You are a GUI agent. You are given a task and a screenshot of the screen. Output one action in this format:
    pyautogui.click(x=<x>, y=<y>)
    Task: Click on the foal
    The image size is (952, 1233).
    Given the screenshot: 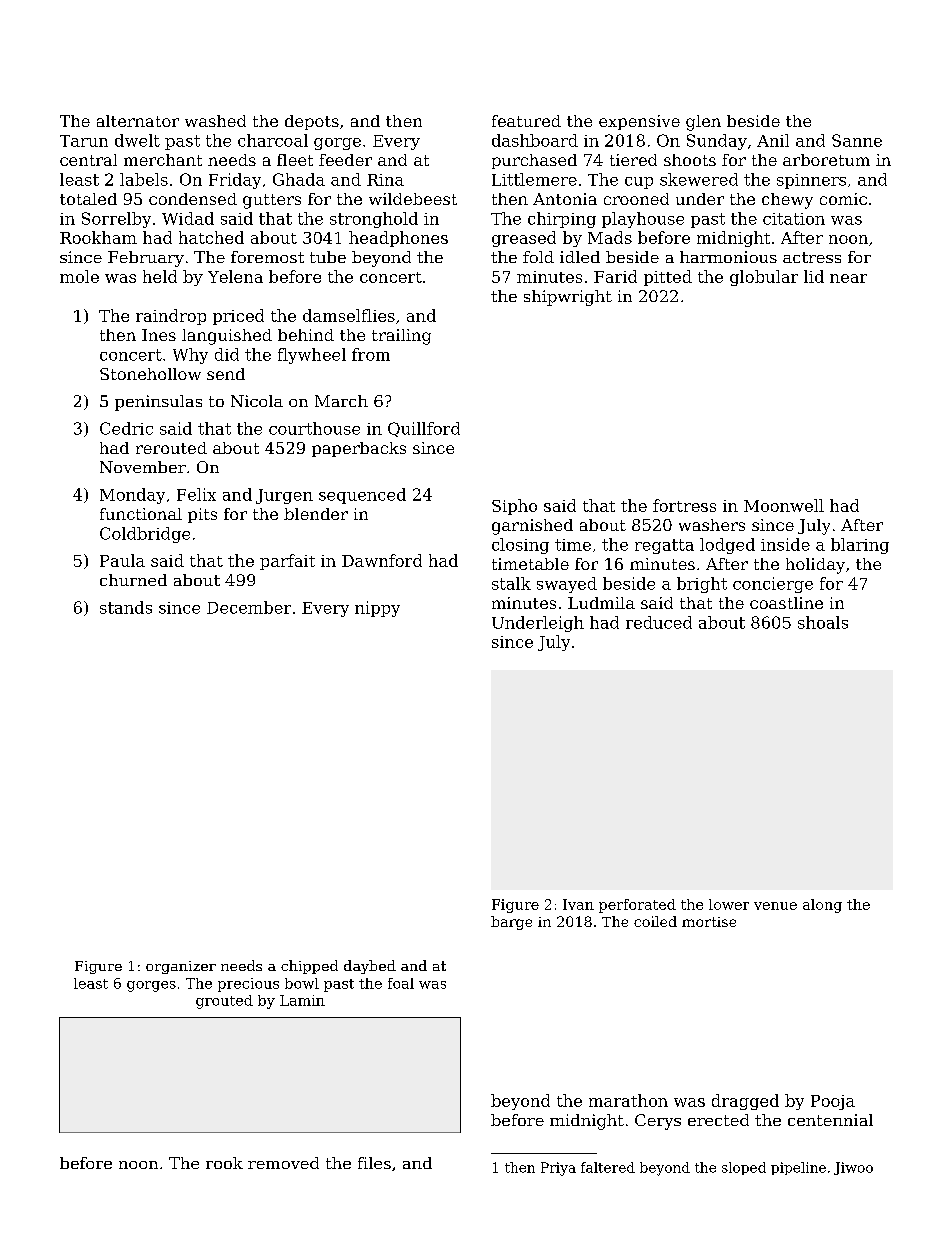 What is the action you would take?
    pyautogui.click(x=401, y=983)
